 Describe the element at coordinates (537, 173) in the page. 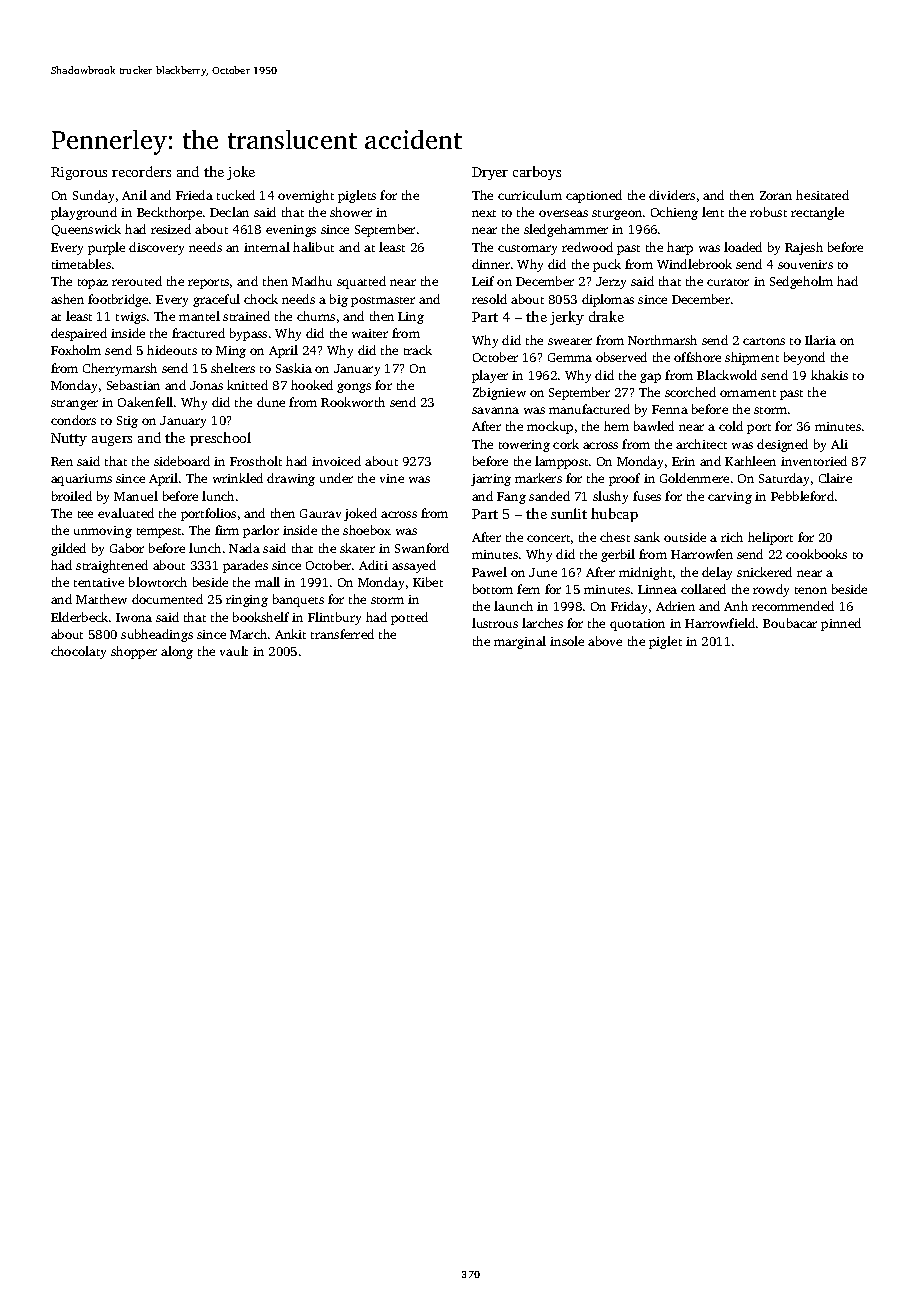

I see `carboys` at that location.
